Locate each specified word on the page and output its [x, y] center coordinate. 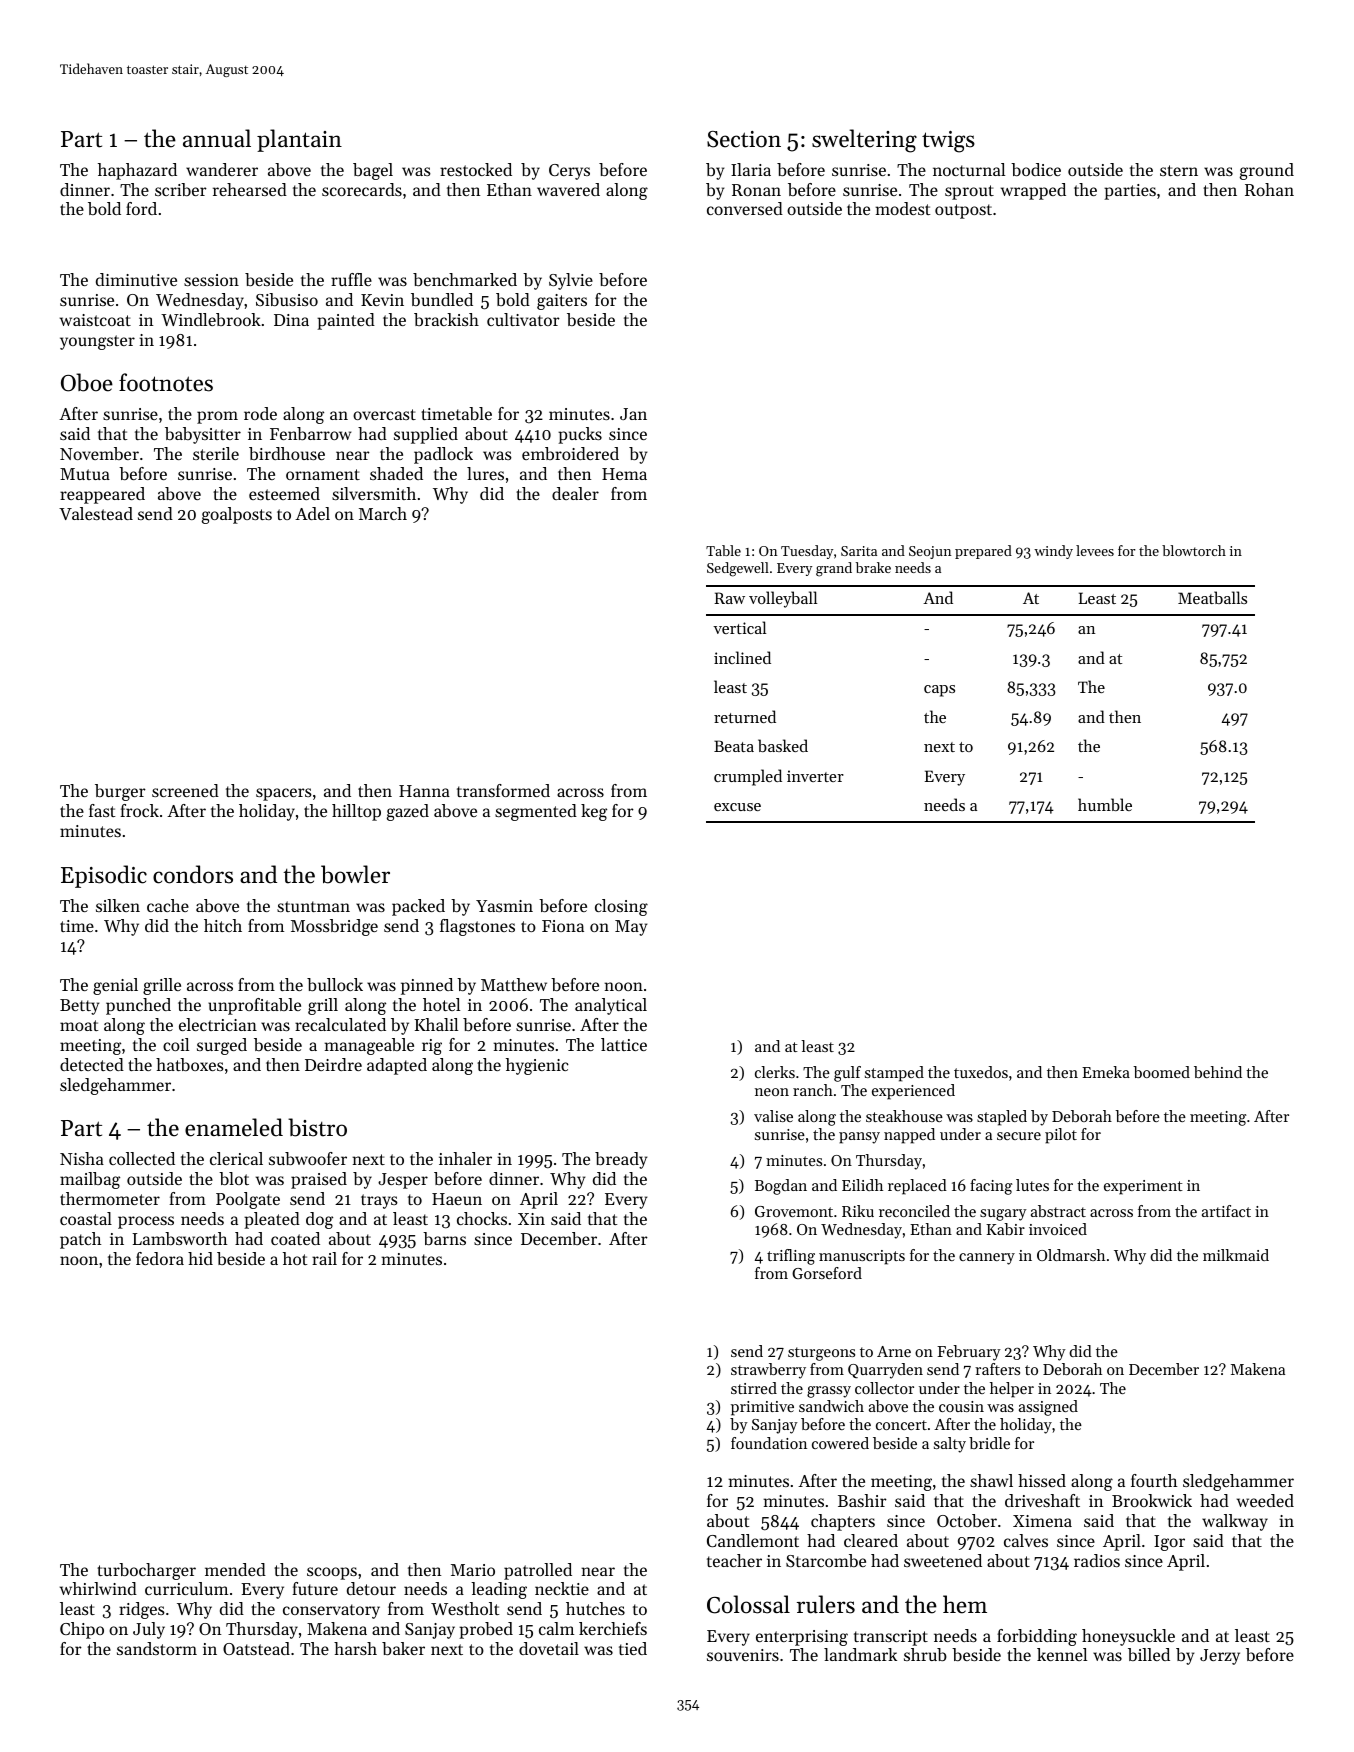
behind [1218, 1072]
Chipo [82, 1630]
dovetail [549, 1648]
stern [1179, 170]
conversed [745, 208]
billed [1149, 1654]
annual [217, 138]
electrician [218, 1024]
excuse [737, 807]
